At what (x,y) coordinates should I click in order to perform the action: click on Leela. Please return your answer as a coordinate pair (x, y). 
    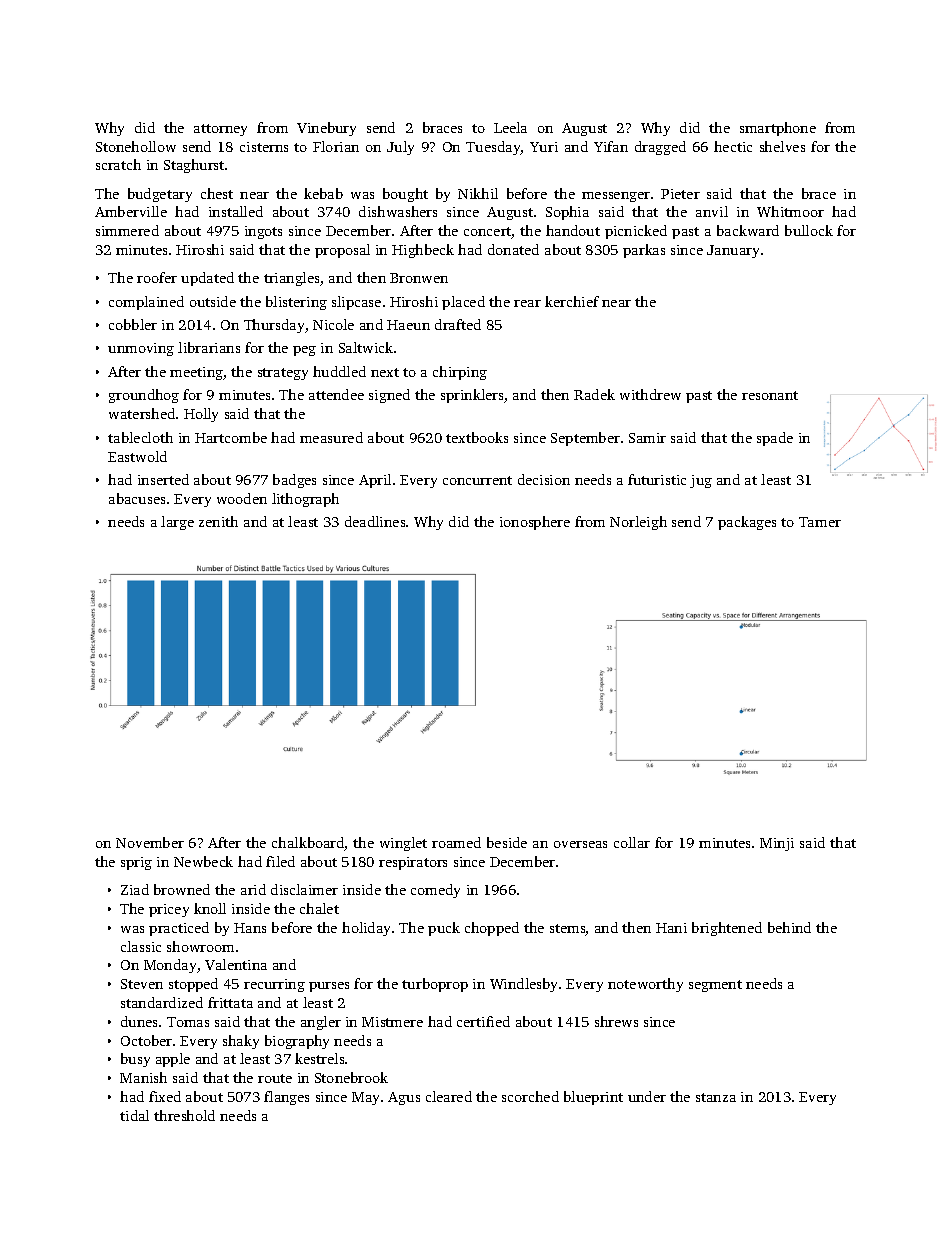
    Looking at the image, I should click on (510, 127).
